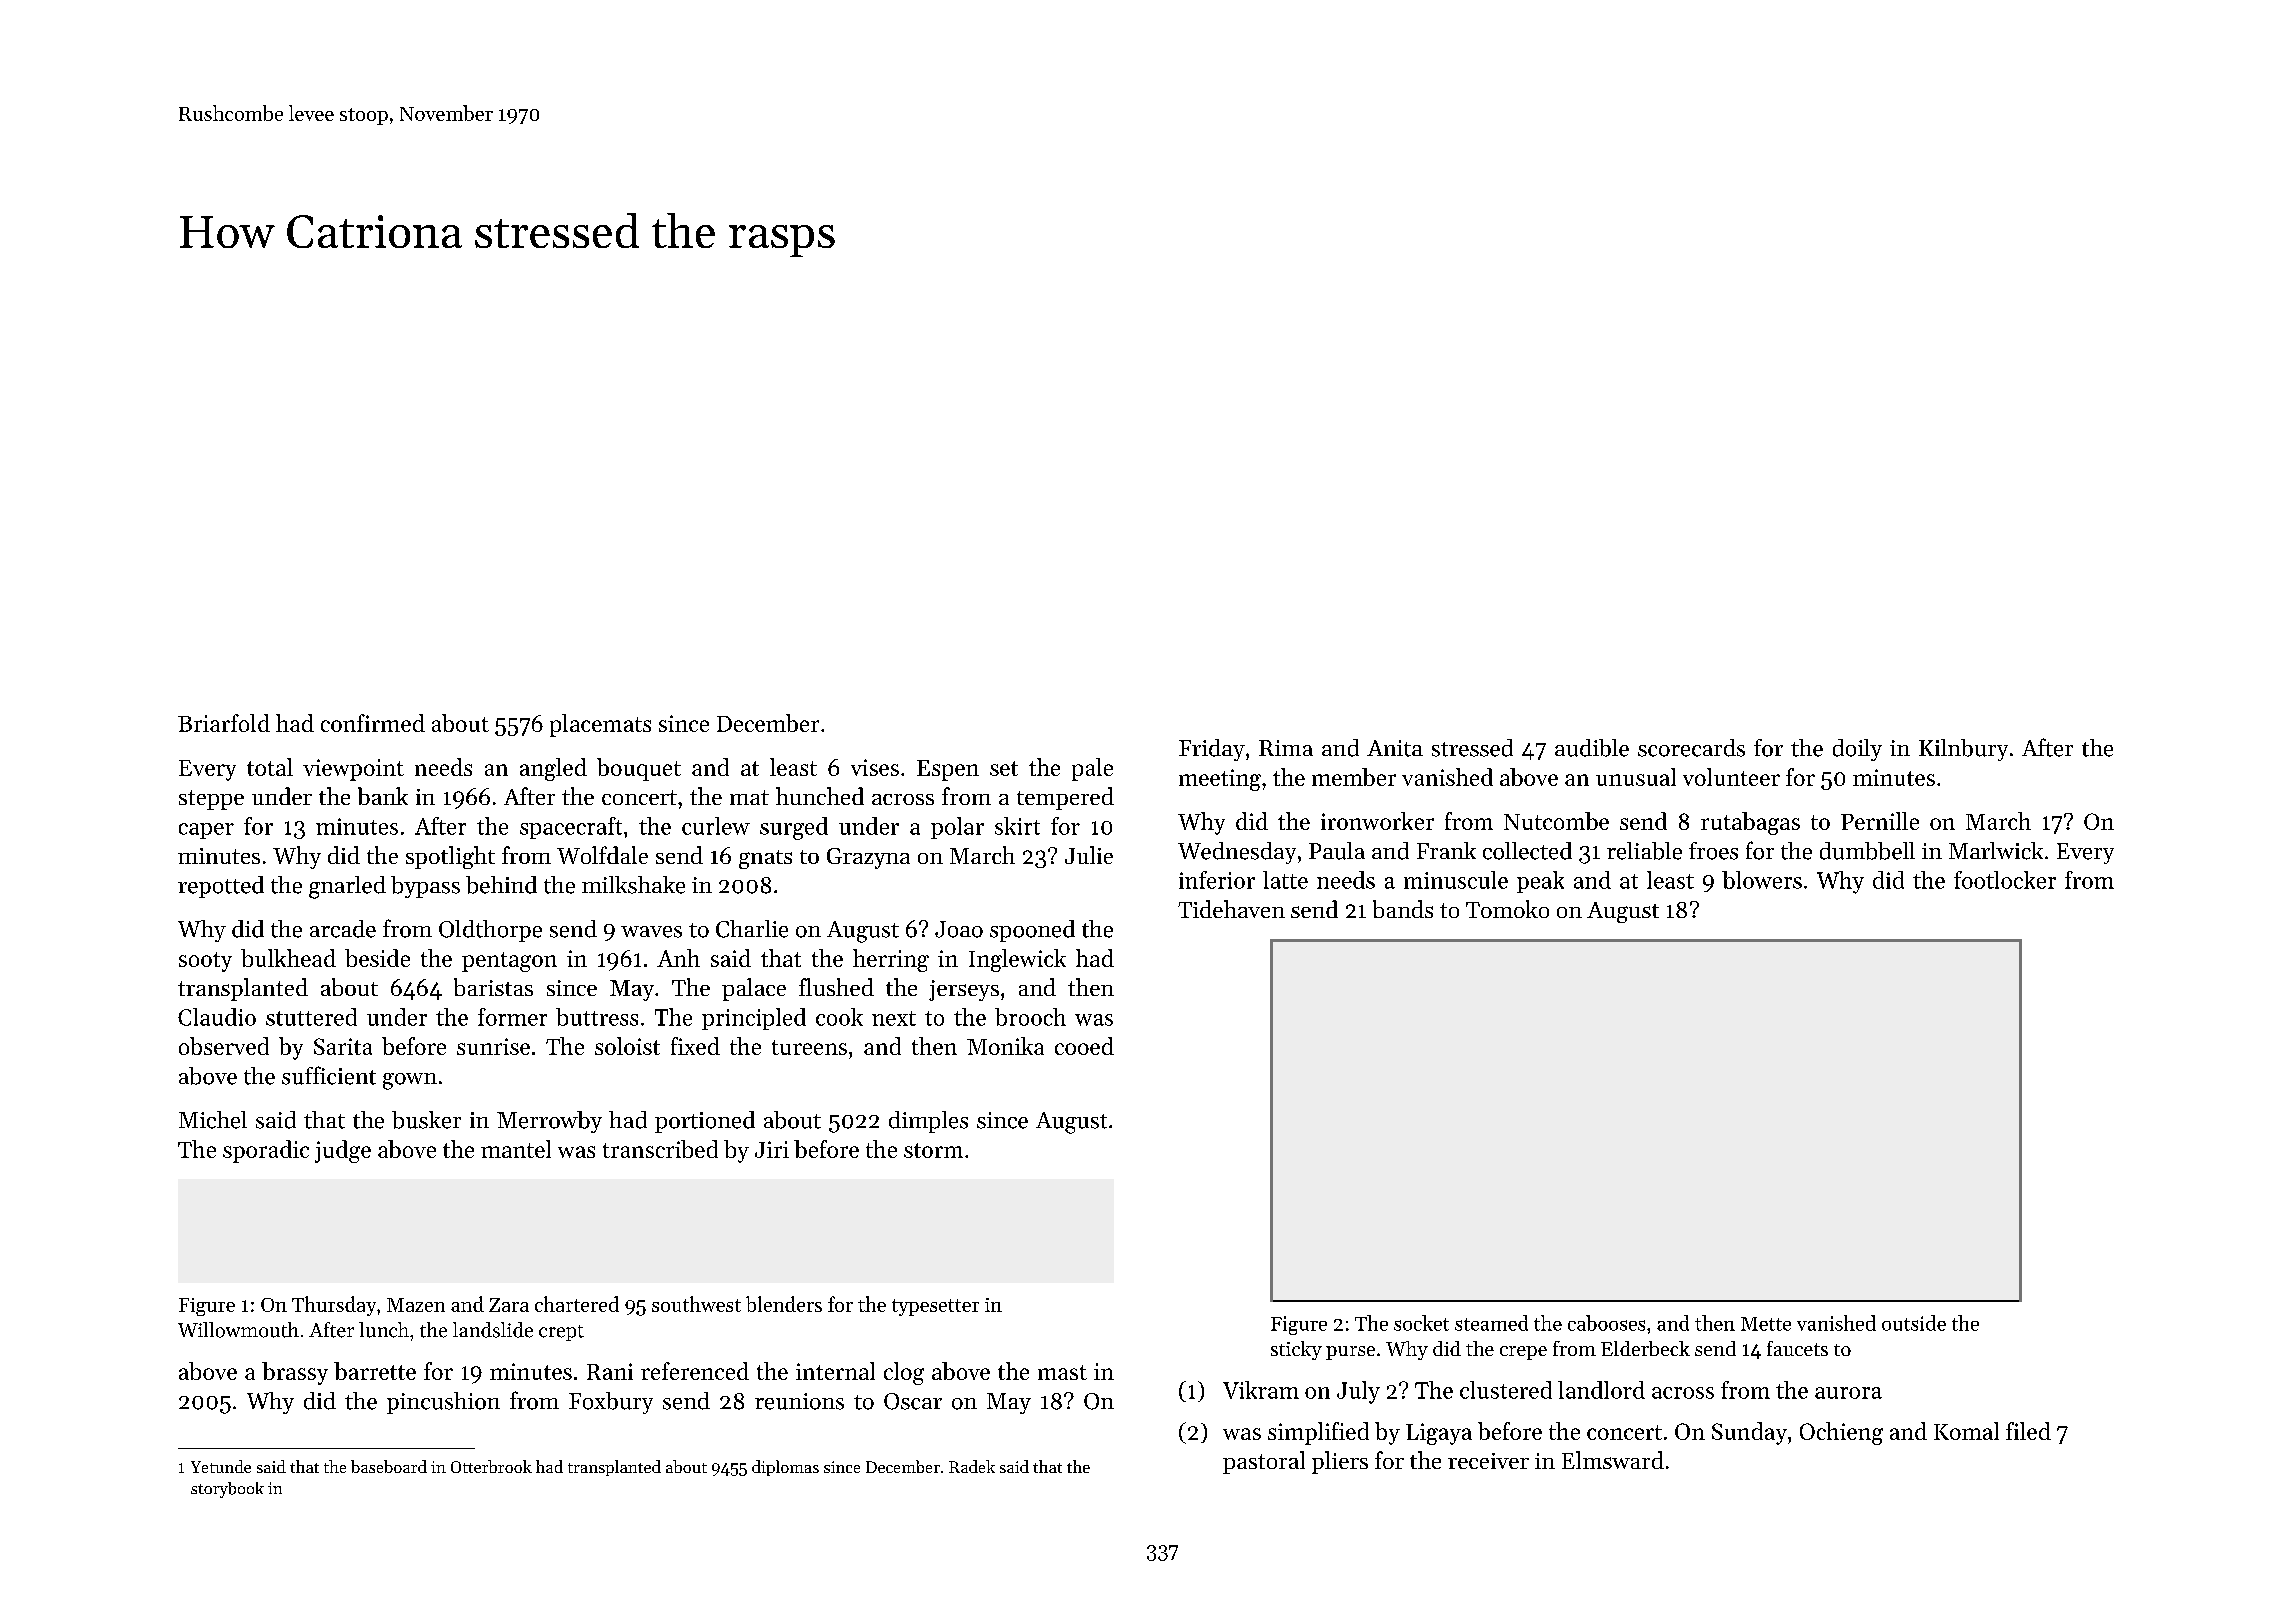  I want to click on Elmsward, so click(1613, 1460).
